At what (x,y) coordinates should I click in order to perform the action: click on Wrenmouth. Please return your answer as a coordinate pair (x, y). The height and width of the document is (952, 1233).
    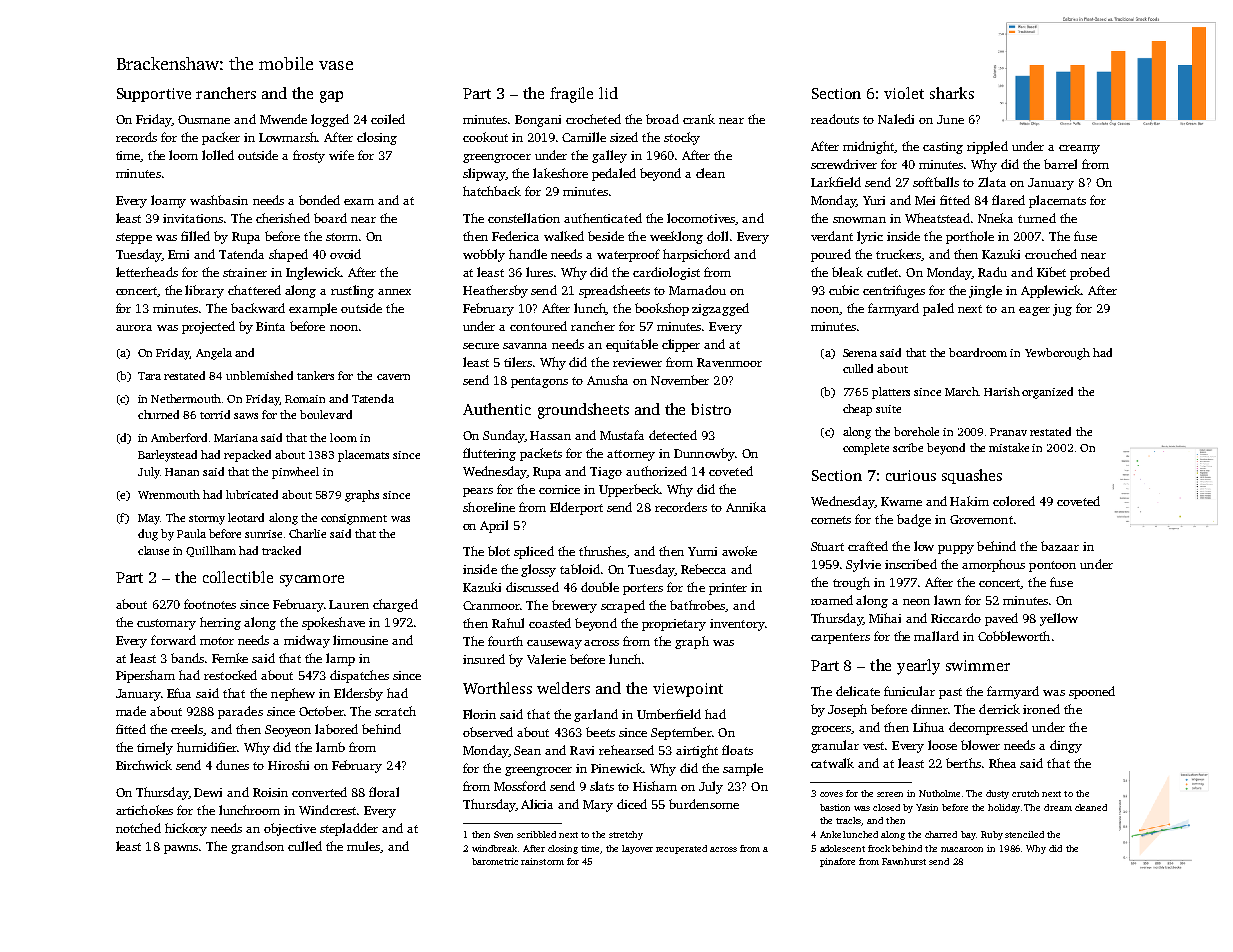
    Looking at the image, I should click on (169, 494).
